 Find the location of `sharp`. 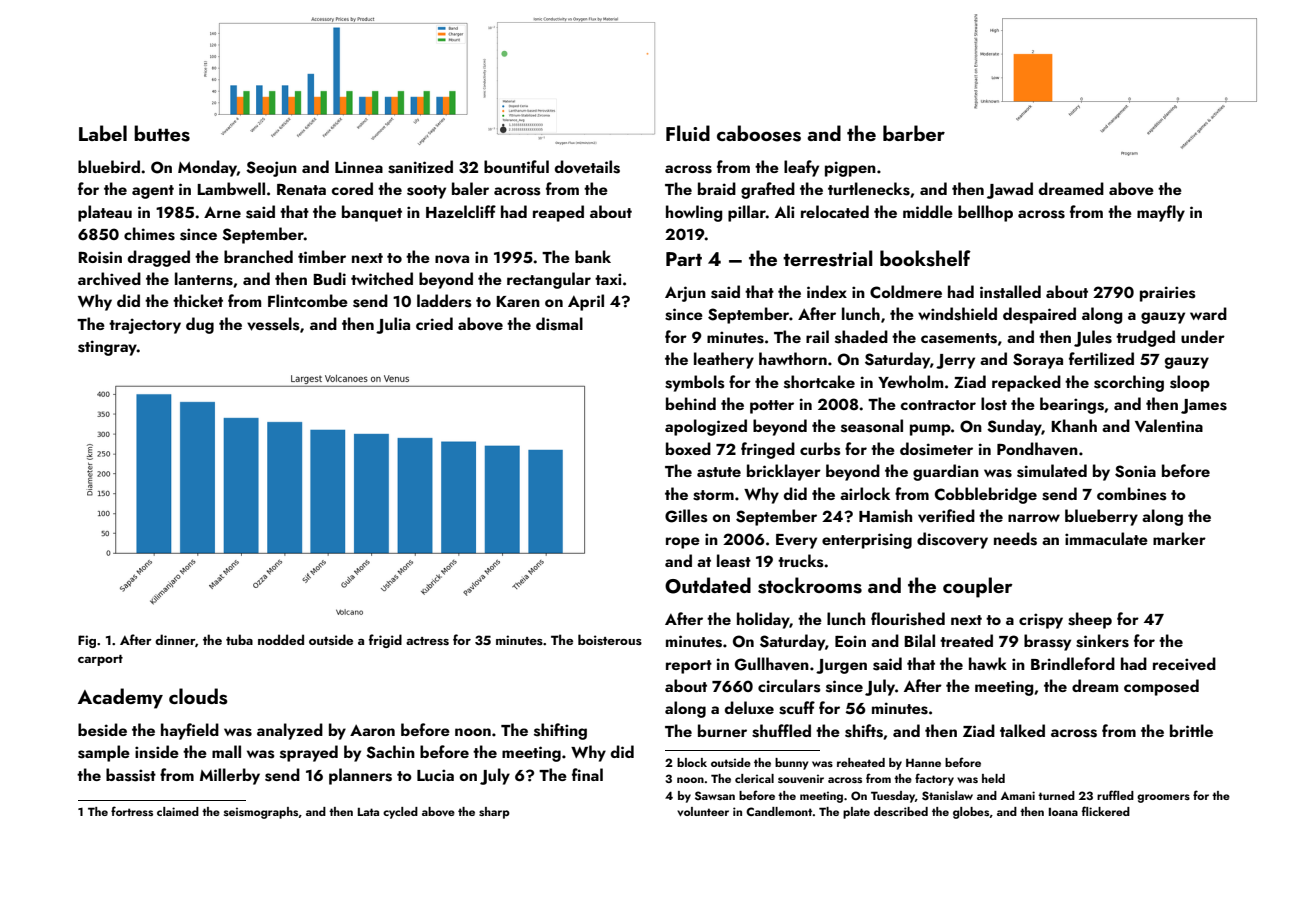

sharp is located at coordinates (494, 813).
